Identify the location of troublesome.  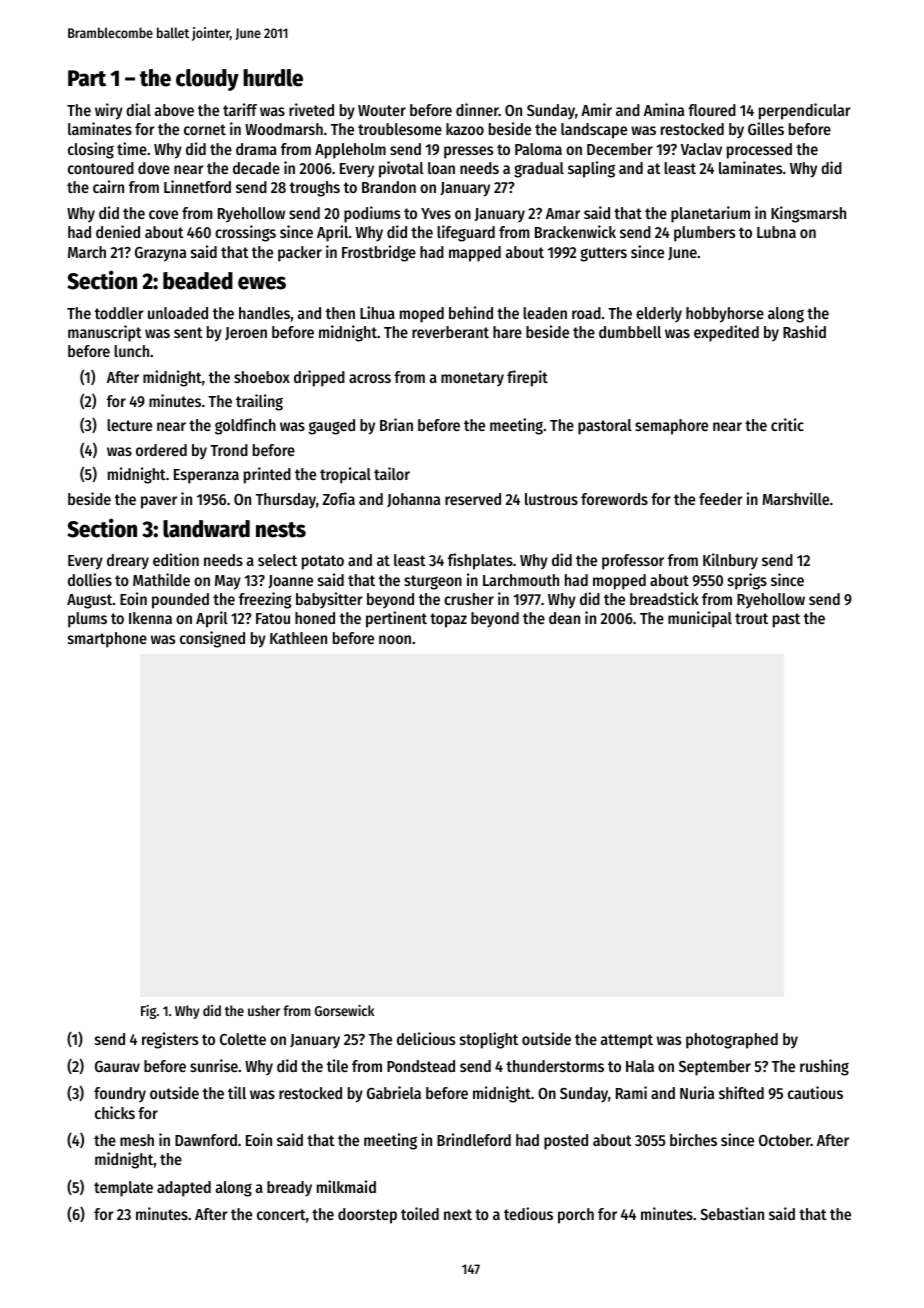
(400, 129).
